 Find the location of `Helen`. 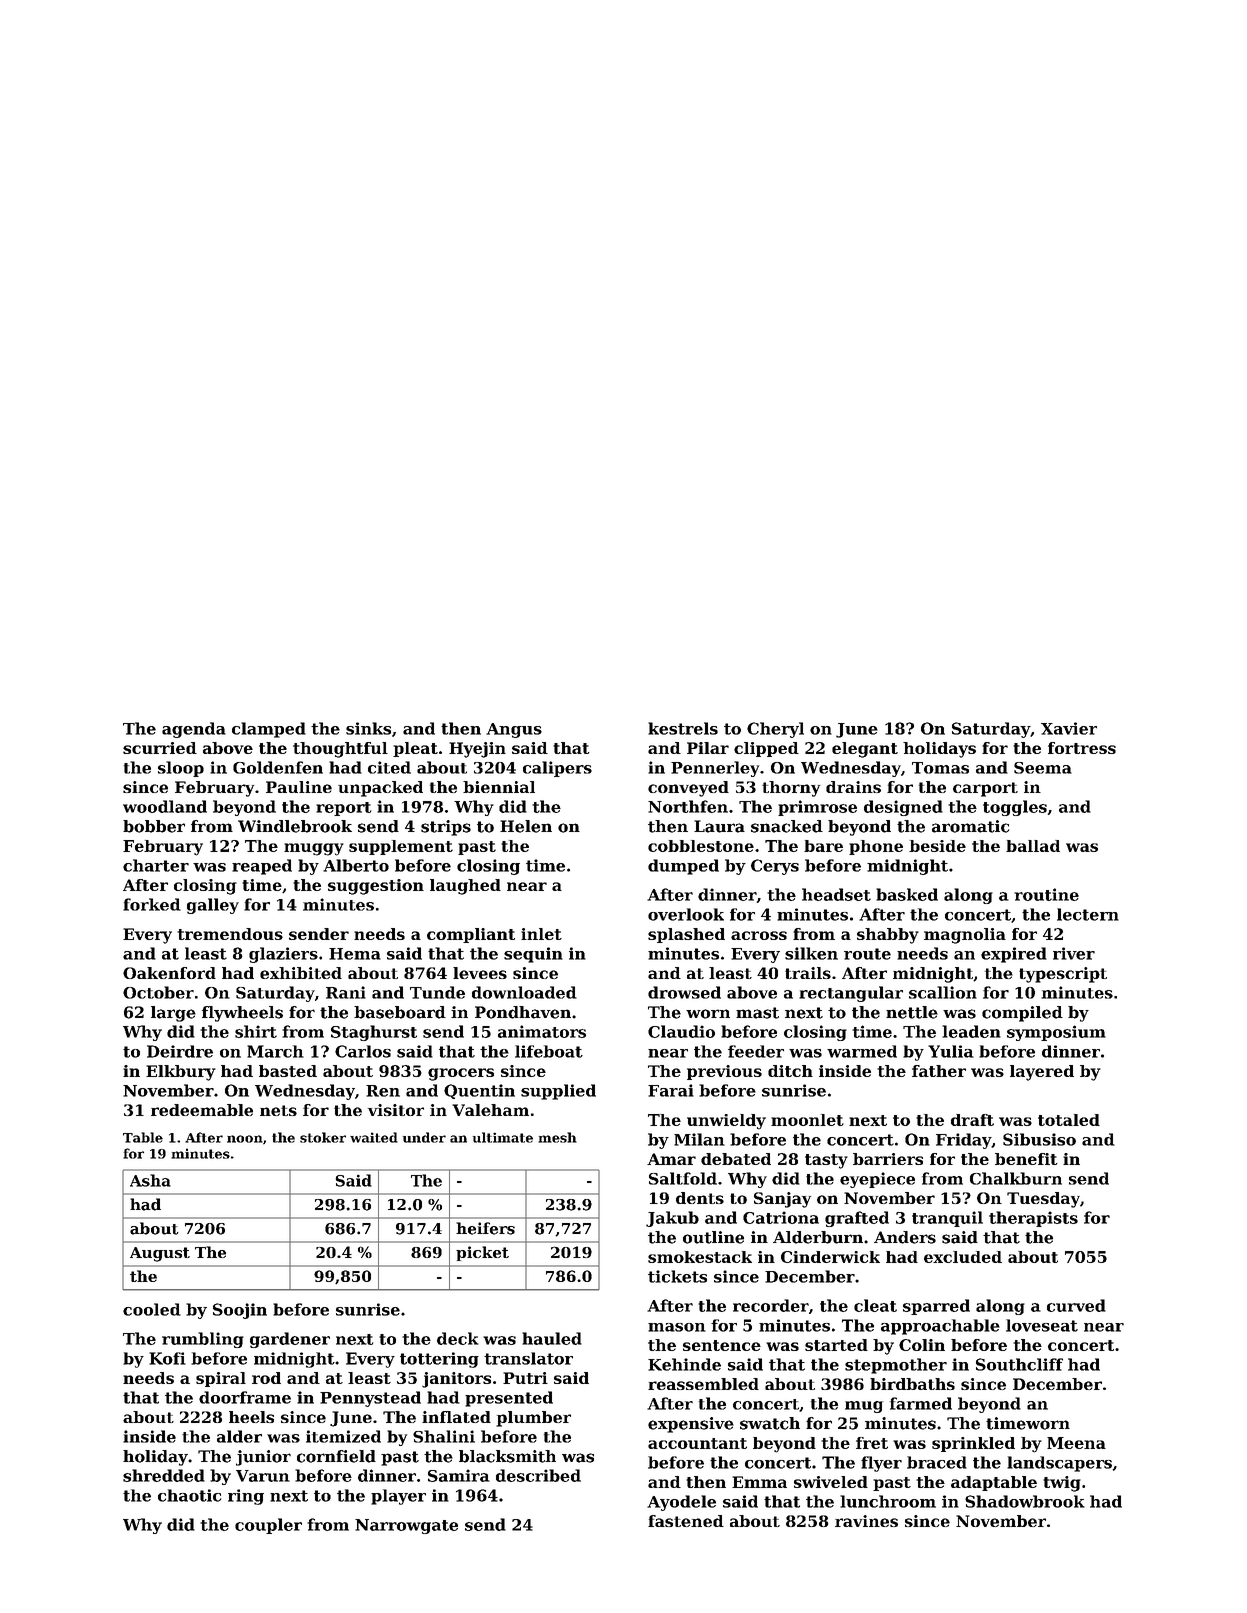

Helen is located at coordinates (526, 826).
